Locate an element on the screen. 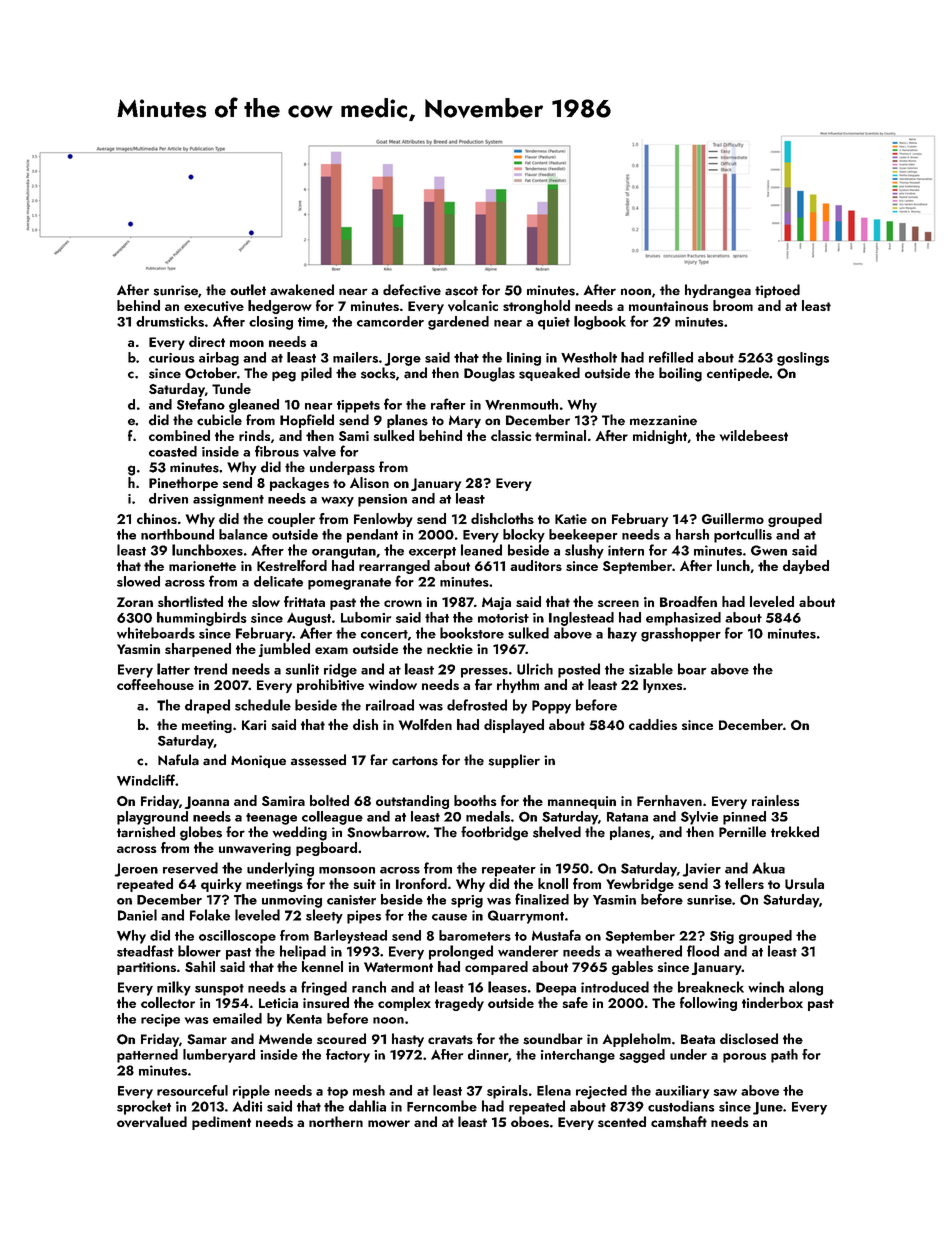  logbook is located at coordinates (600, 323).
